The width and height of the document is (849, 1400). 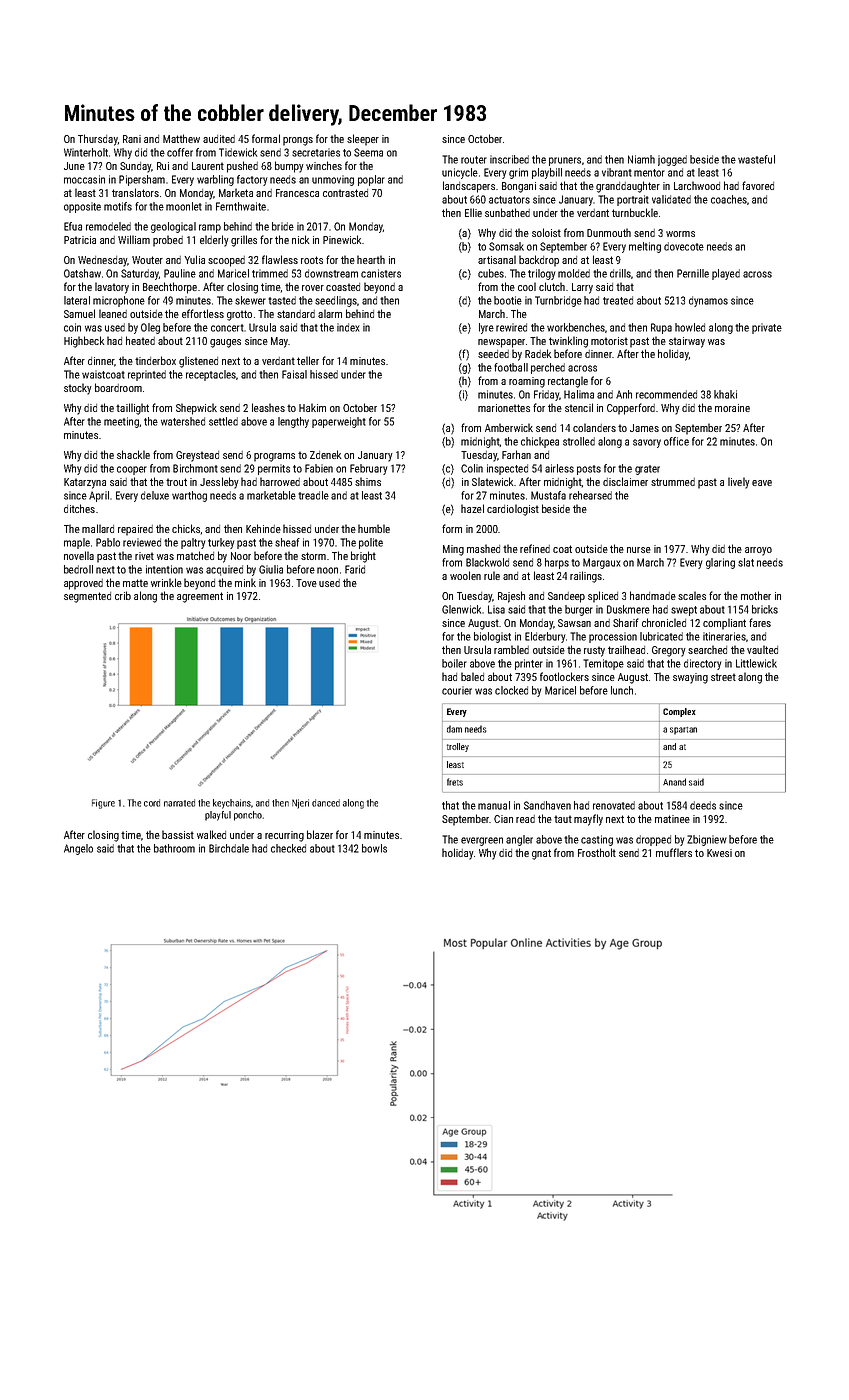 What do you see at coordinates (664, 622) in the document?
I see `chronicled` at bounding box center [664, 622].
